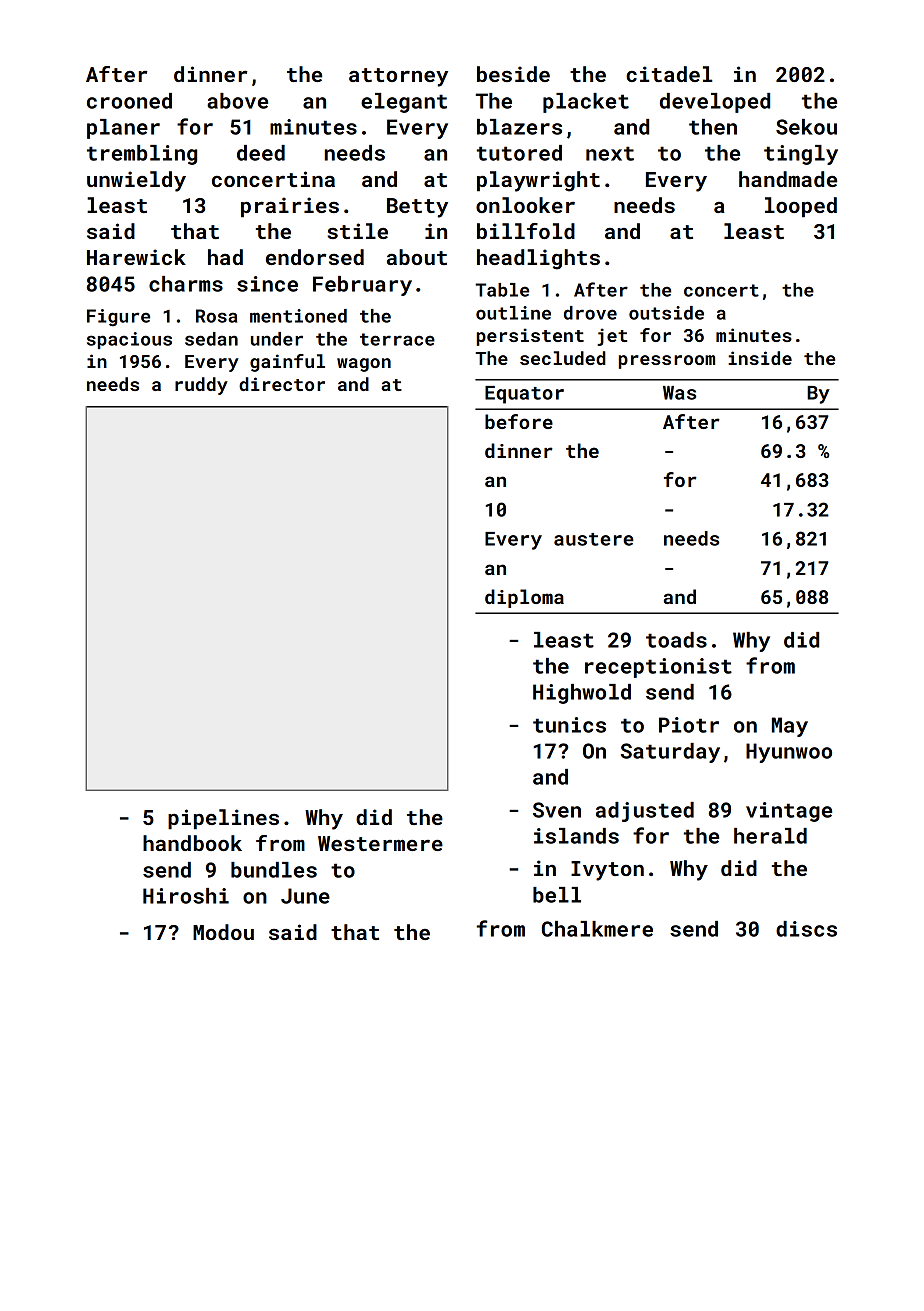 The height and width of the screenshot is (1311, 924). Describe the element at coordinates (715, 103) in the screenshot. I see `developed` at that location.
